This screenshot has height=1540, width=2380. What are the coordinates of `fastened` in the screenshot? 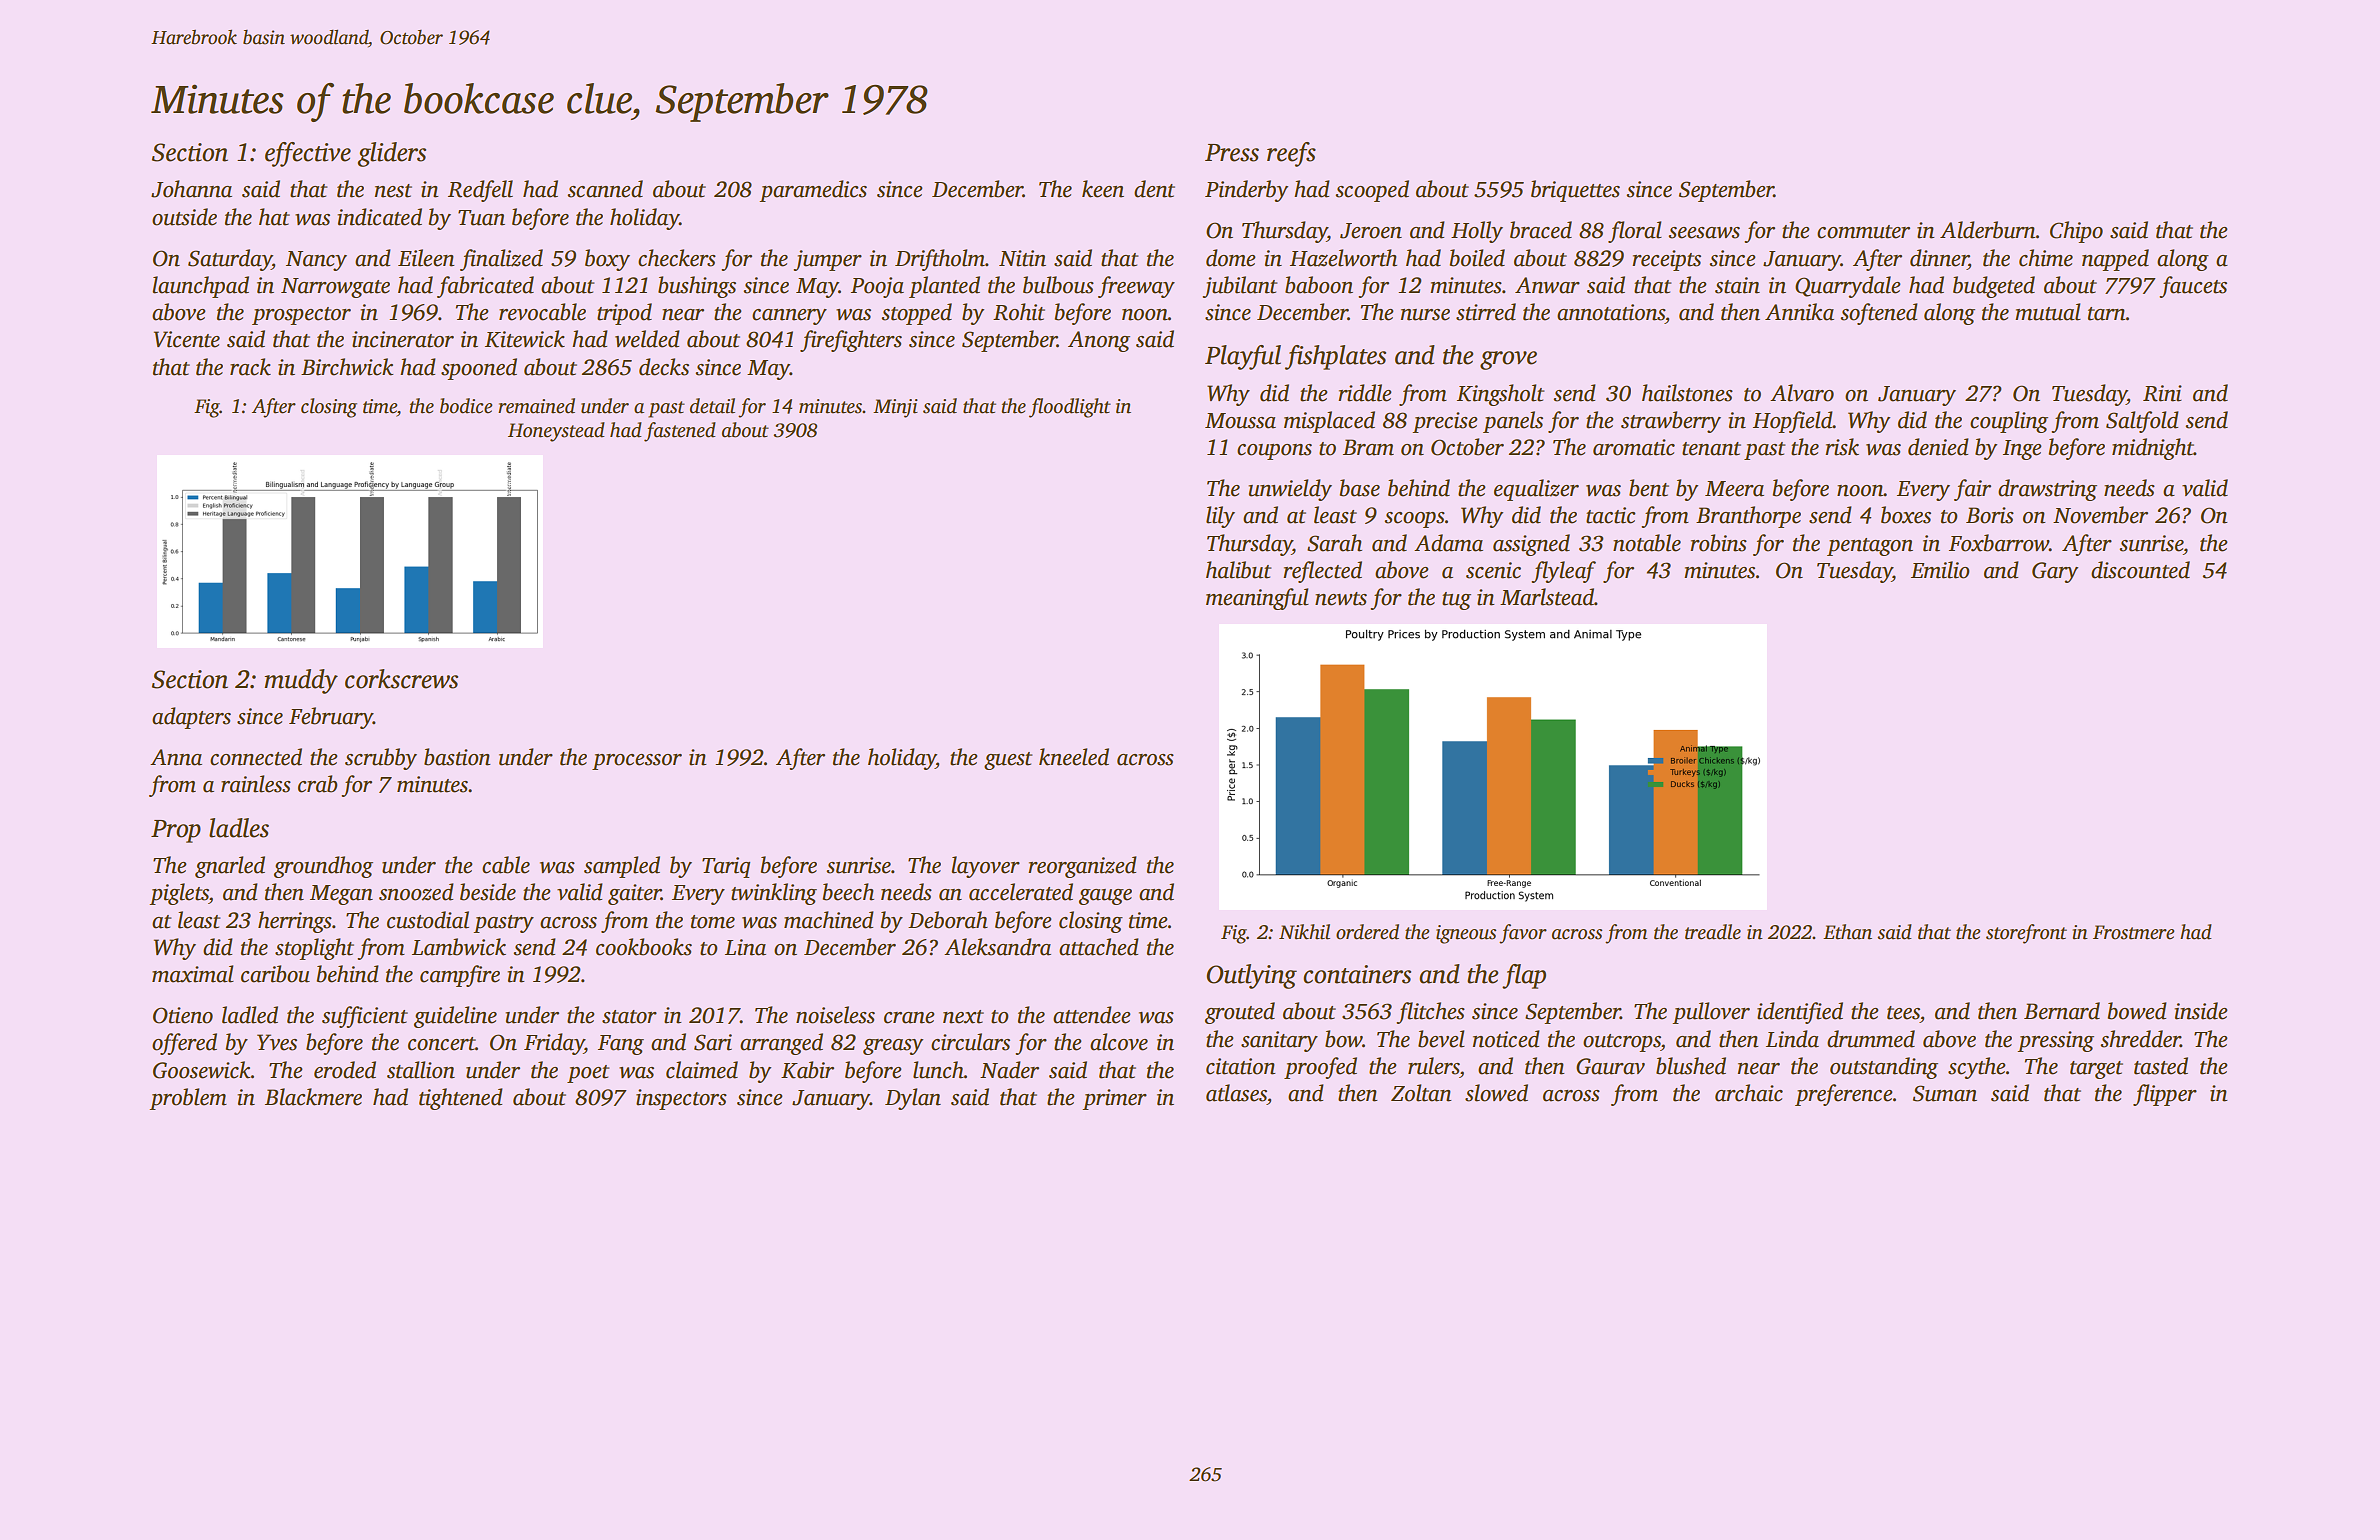 It's located at (680, 432).
